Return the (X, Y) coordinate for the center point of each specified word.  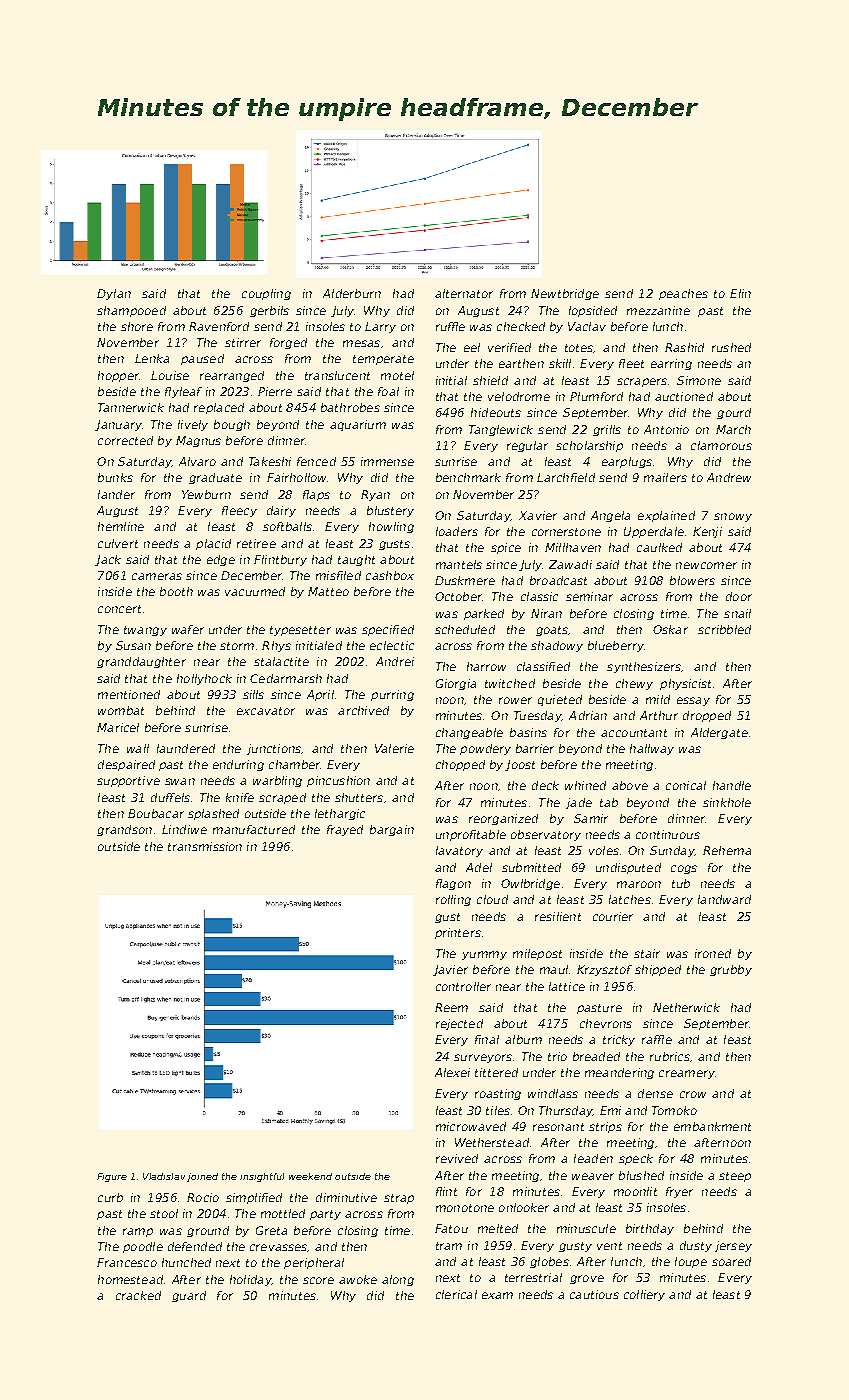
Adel (479, 867)
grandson (124, 830)
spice (506, 548)
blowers (692, 580)
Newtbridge (565, 294)
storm (237, 646)
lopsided (593, 311)
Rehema (727, 850)
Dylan (114, 294)
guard (189, 1296)
